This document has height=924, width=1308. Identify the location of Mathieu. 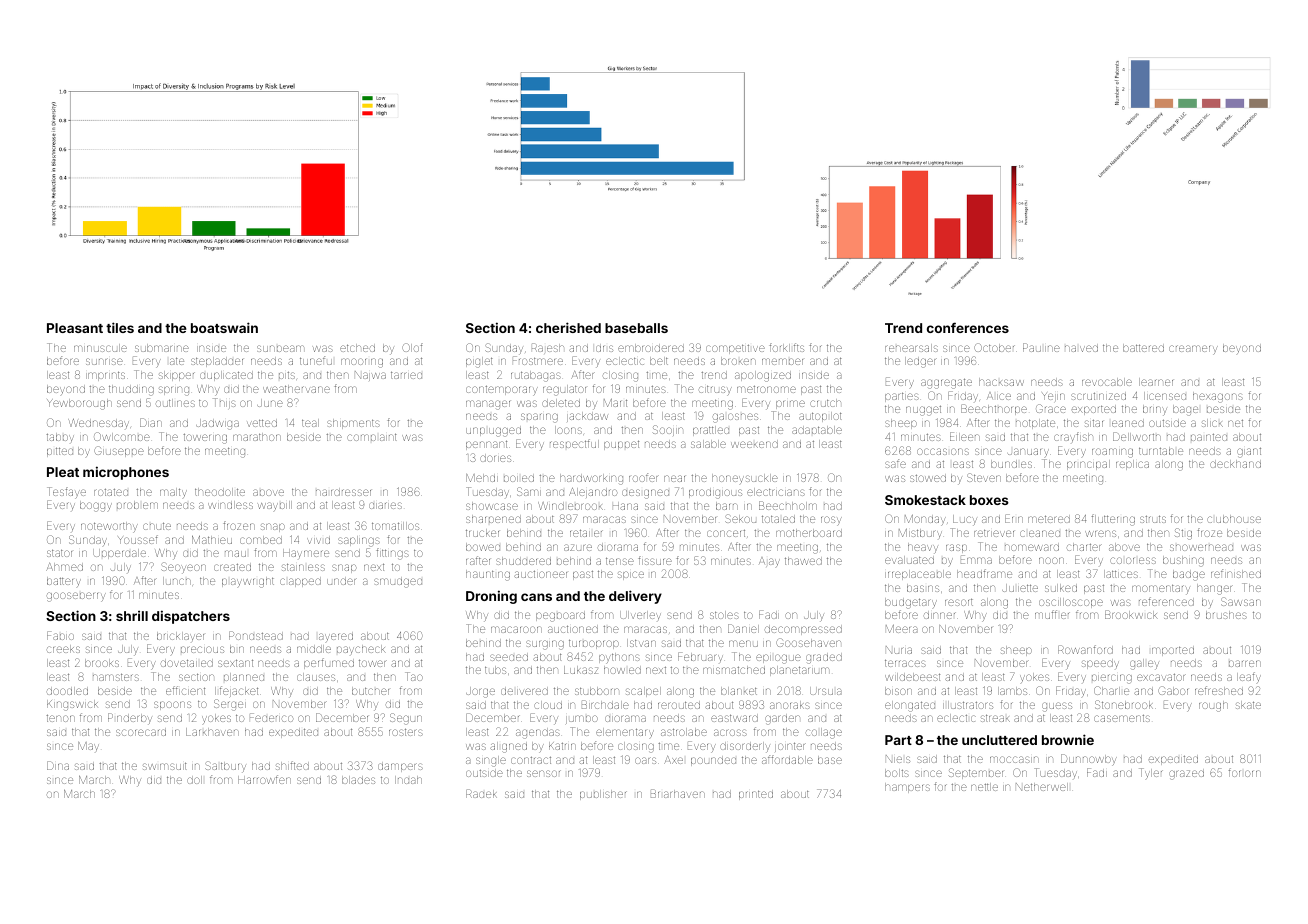
(212, 540).
